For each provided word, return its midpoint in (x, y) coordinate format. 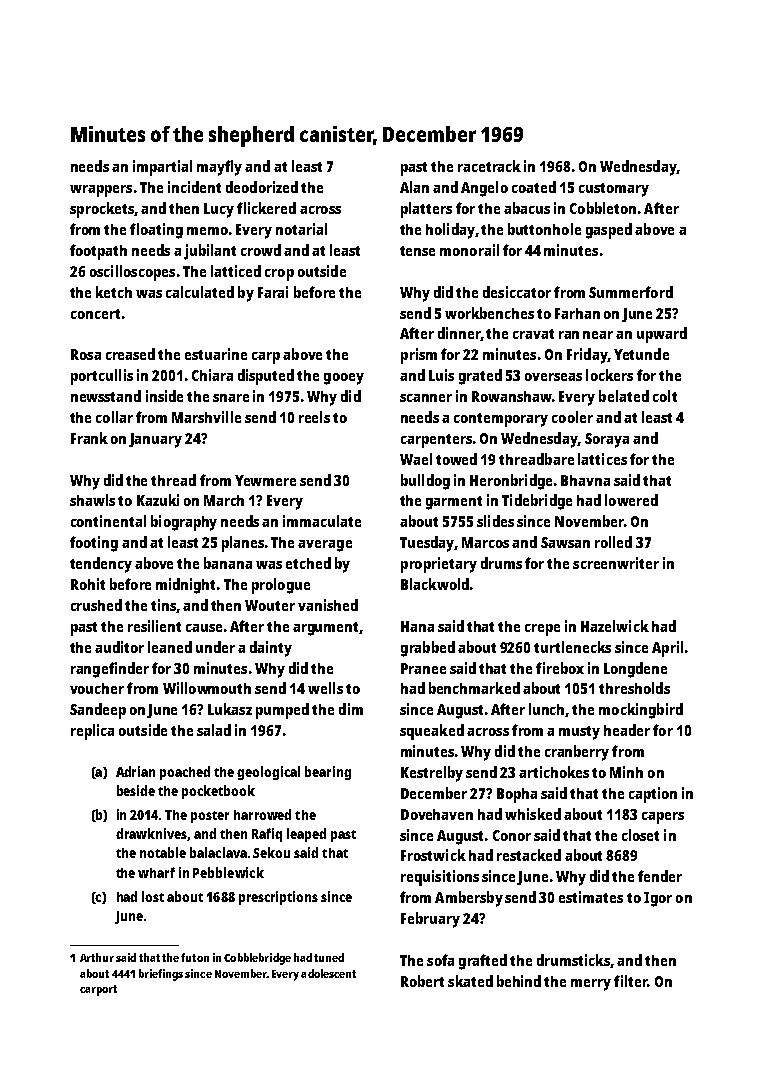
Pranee (423, 668)
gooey (344, 379)
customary (614, 190)
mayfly (219, 168)
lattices (602, 459)
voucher (97, 688)
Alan (414, 187)
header (627, 730)
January (155, 440)
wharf (156, 872)
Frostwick (433, 855)
